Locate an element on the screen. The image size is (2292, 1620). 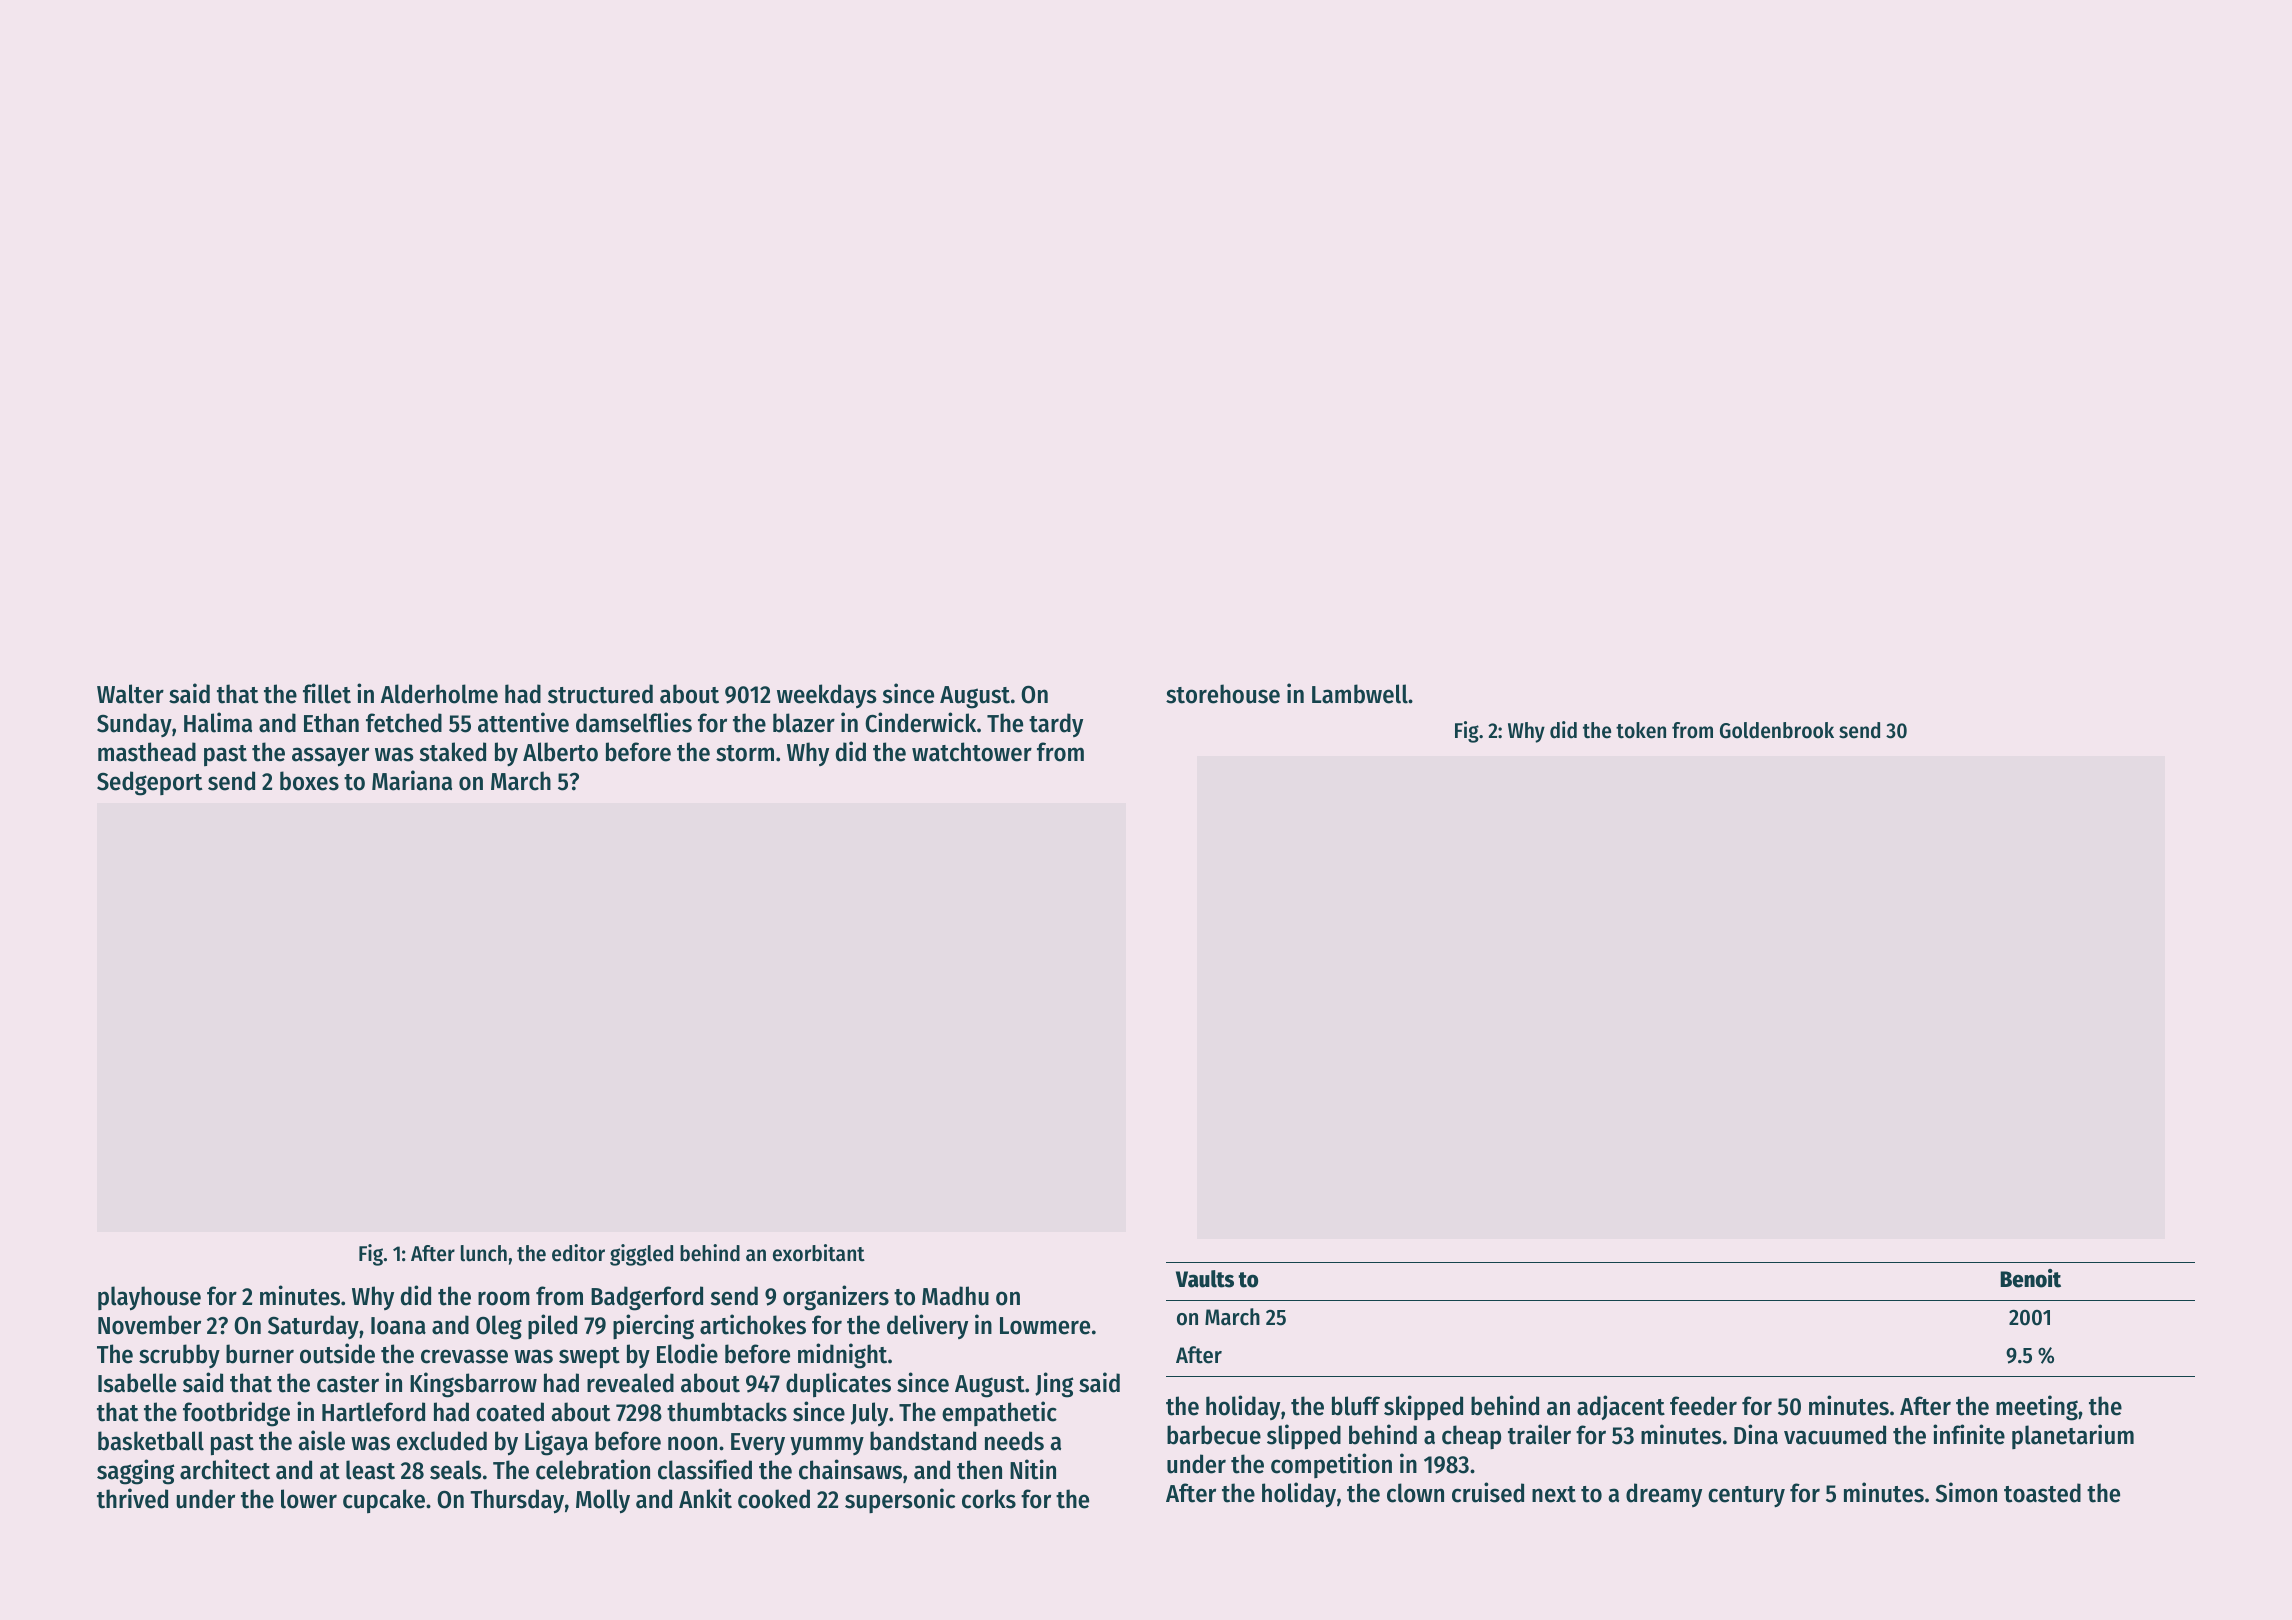
Vaults is located at coordinates (1205, 1279).
